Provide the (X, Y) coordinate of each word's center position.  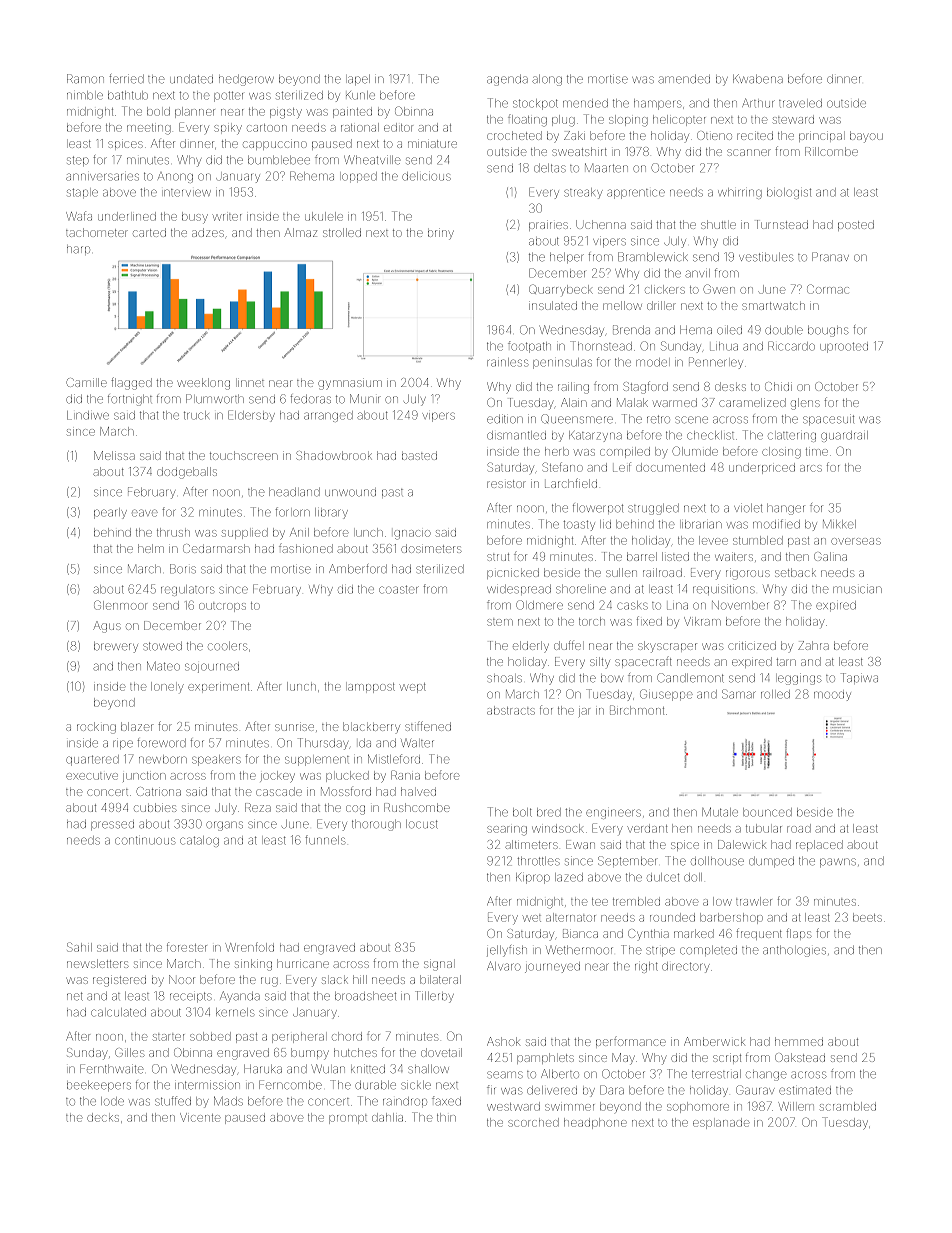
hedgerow (246, 80)
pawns (838, 862)
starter (169, 1037)
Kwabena (758, 79)
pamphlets (545, 1058)
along (547, 80)
